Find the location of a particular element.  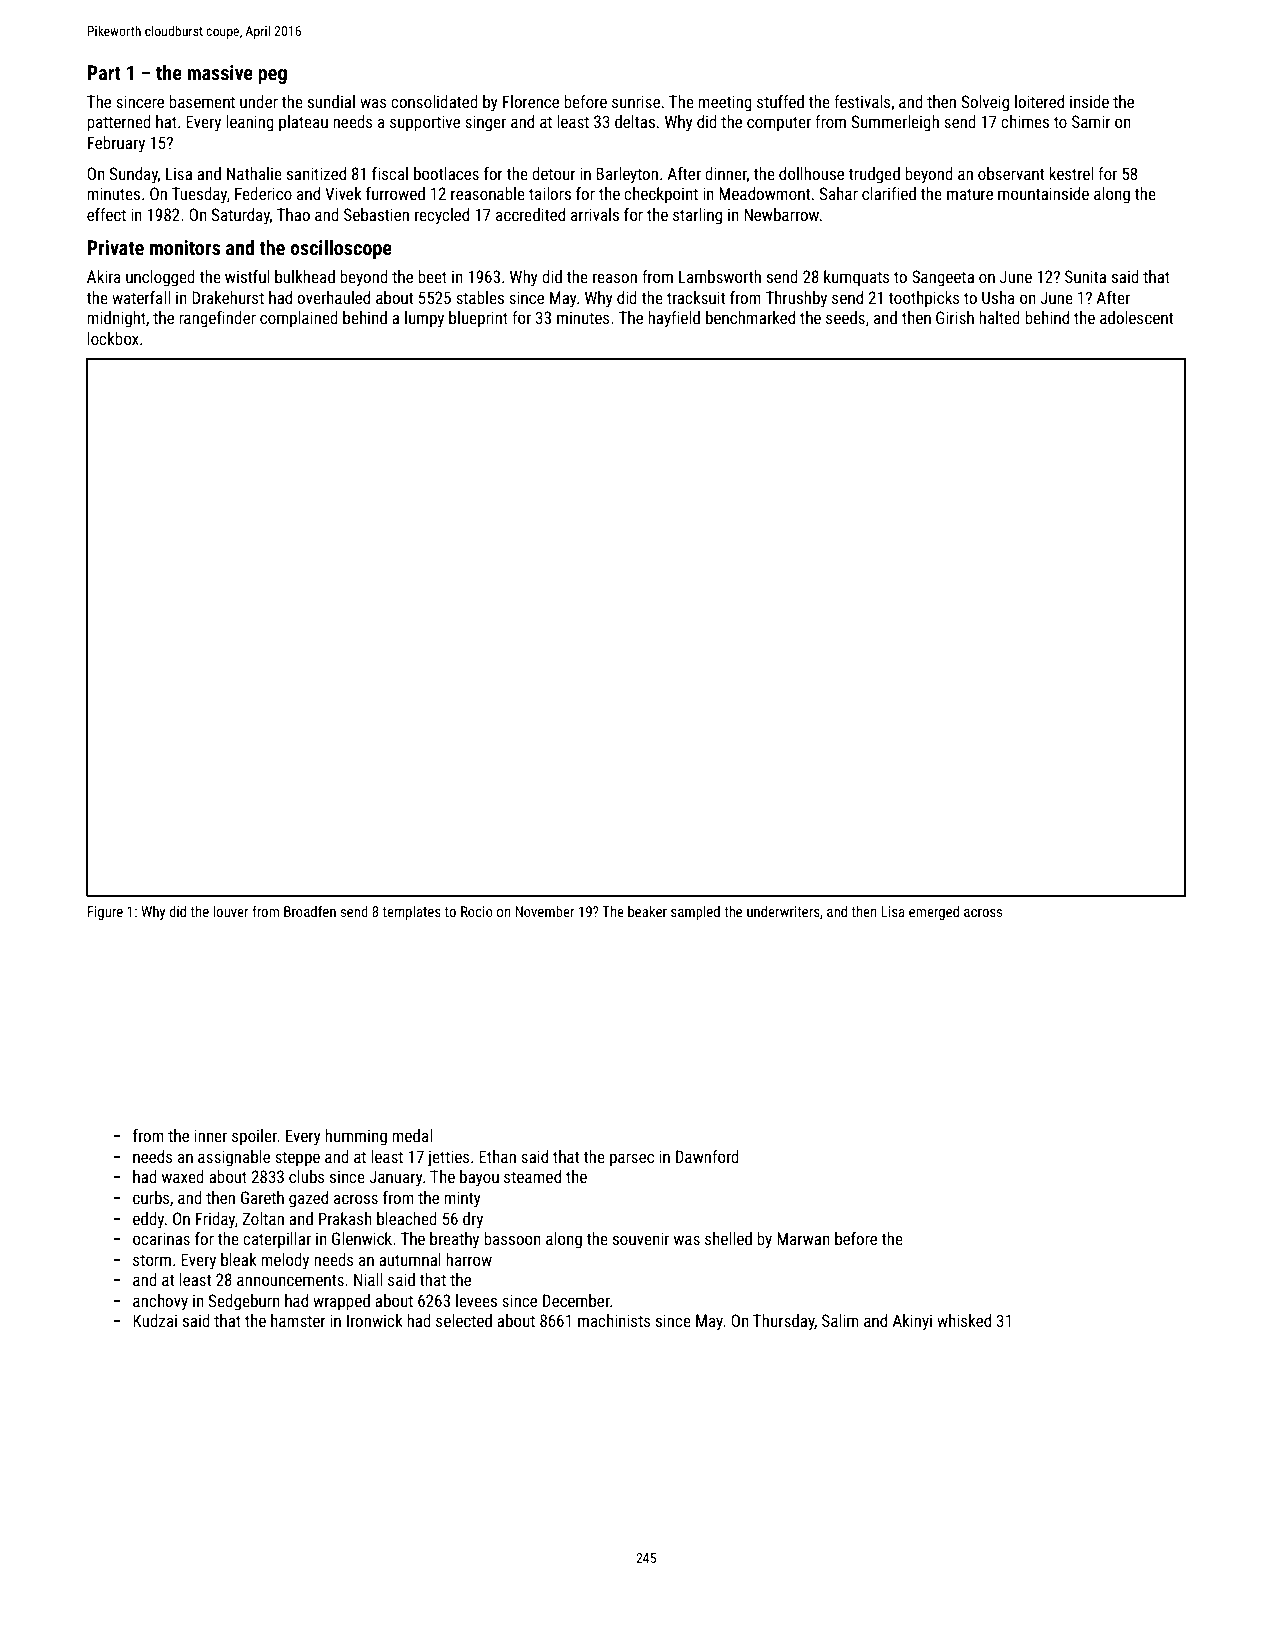

peg is located at coordinates (272, 76).
